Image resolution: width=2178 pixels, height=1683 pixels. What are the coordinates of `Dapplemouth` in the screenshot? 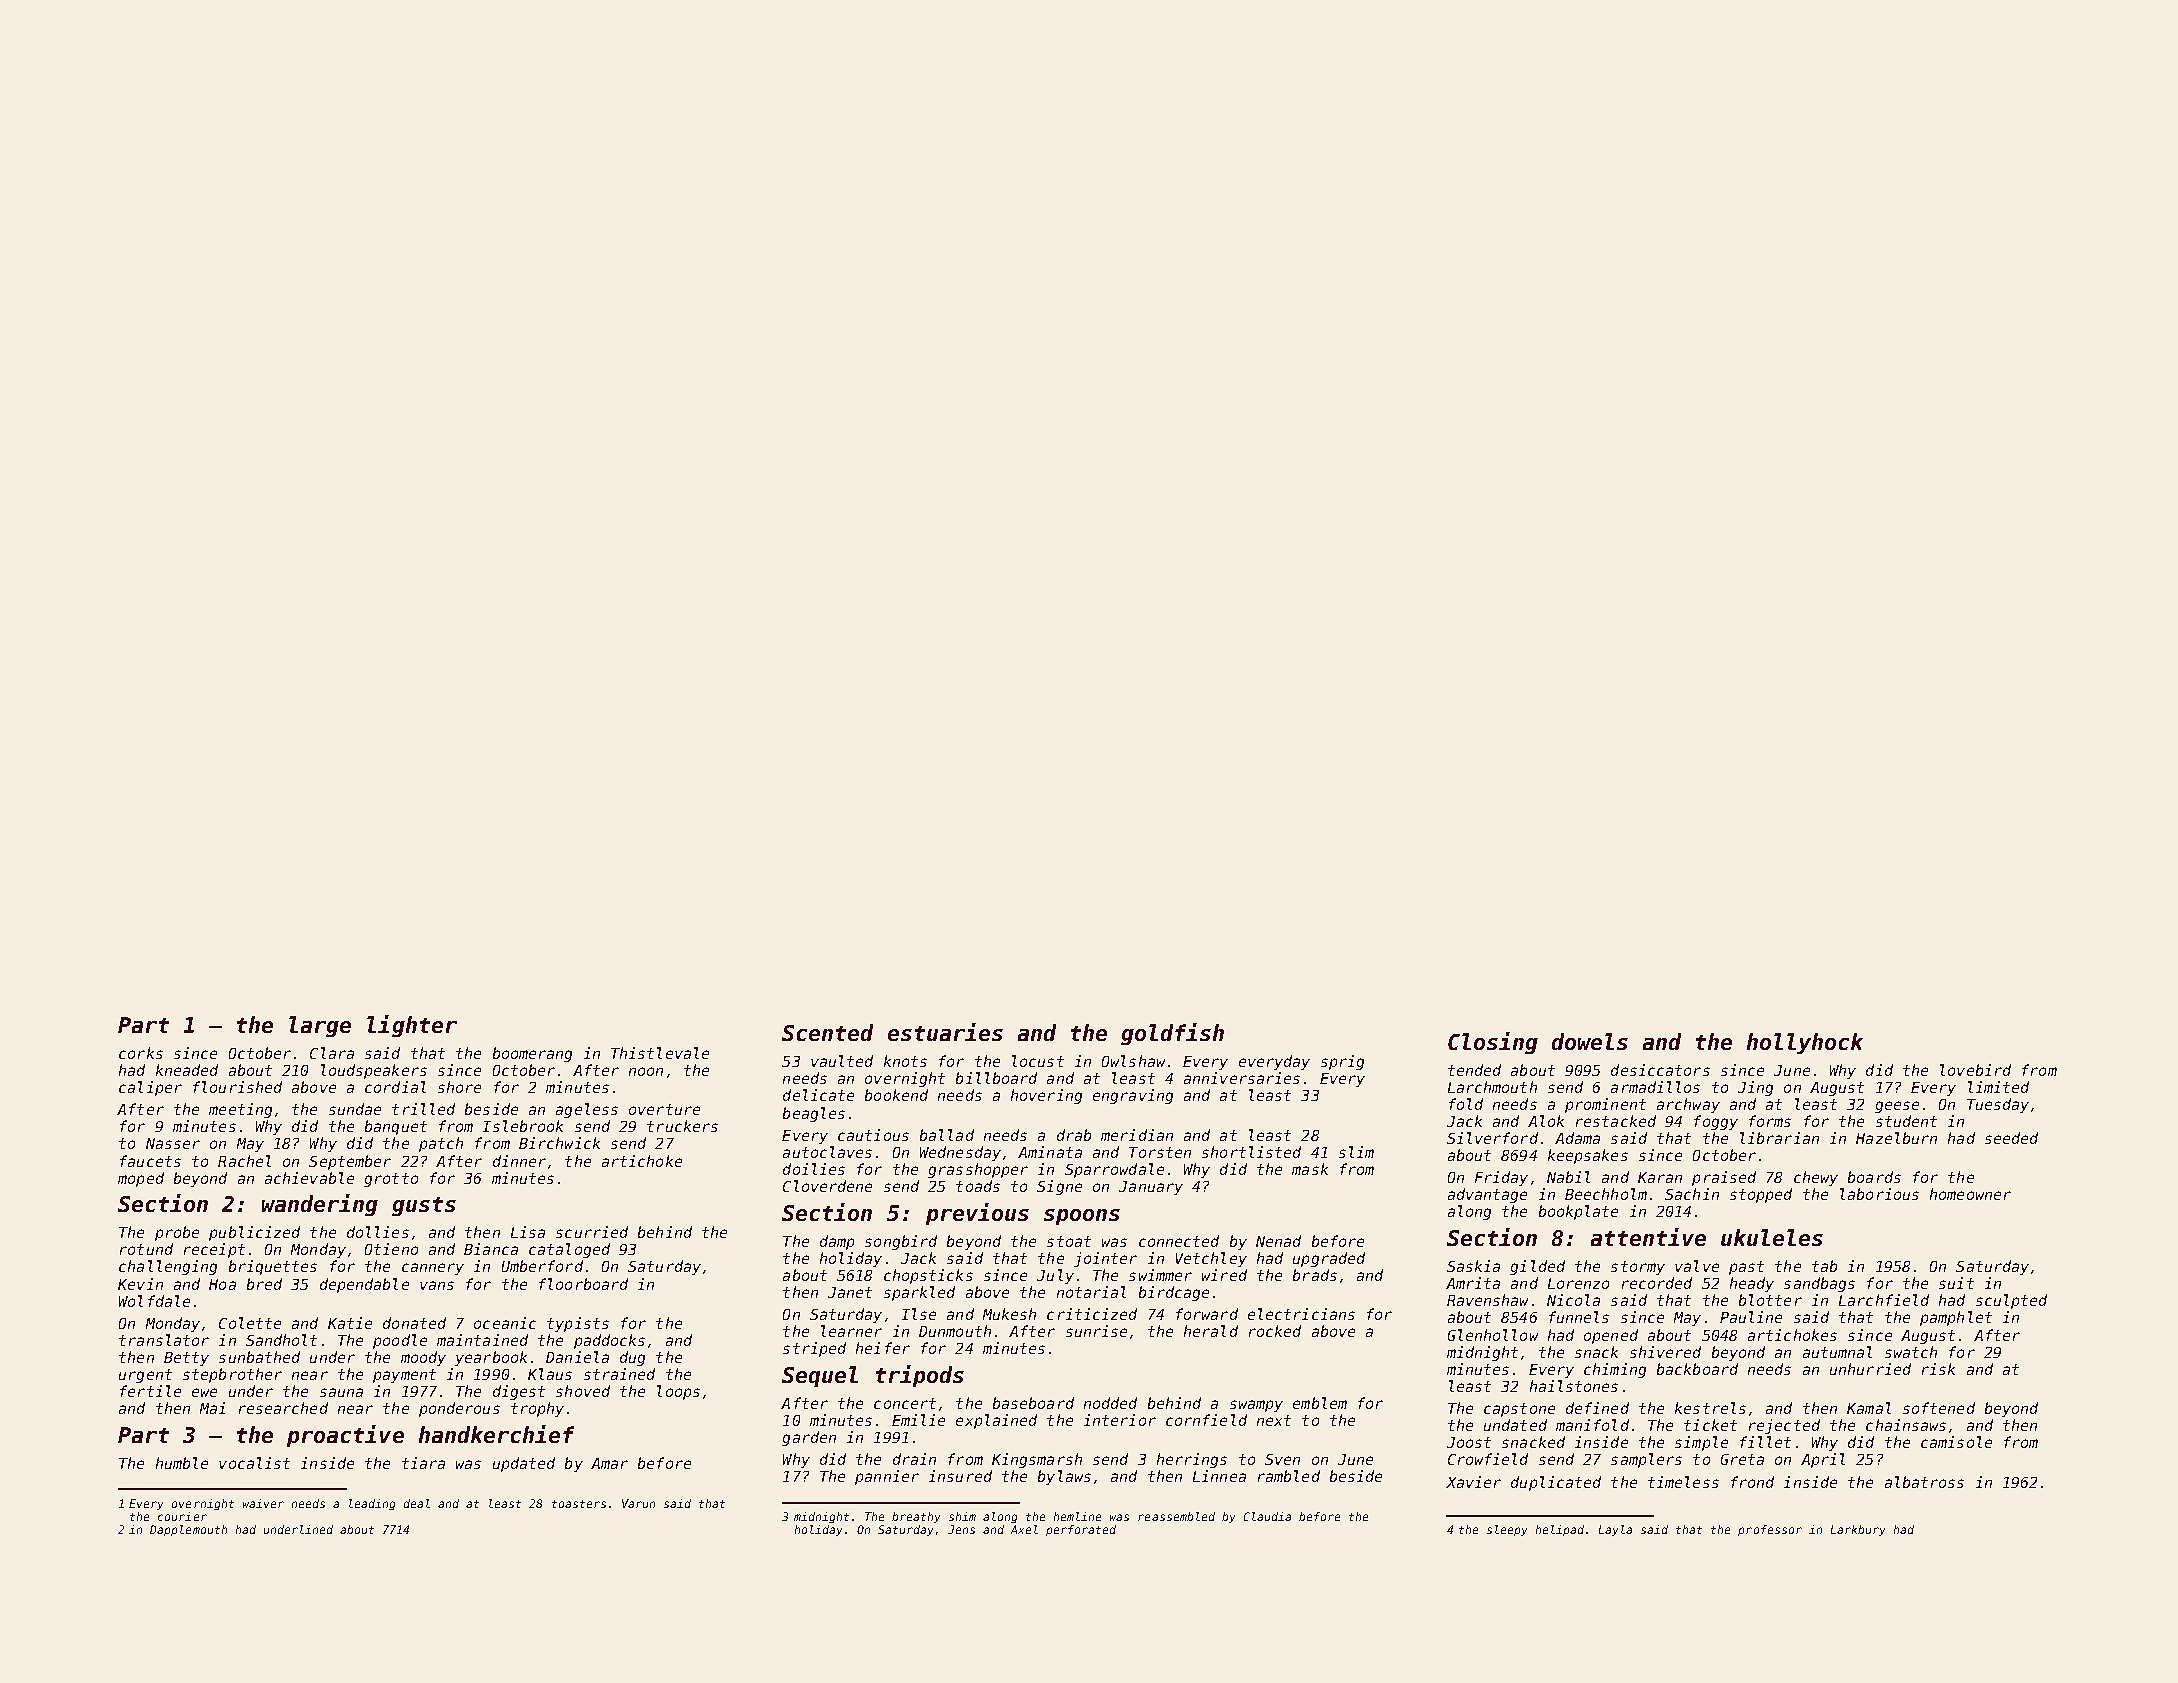 It's located at (188, 1530).
